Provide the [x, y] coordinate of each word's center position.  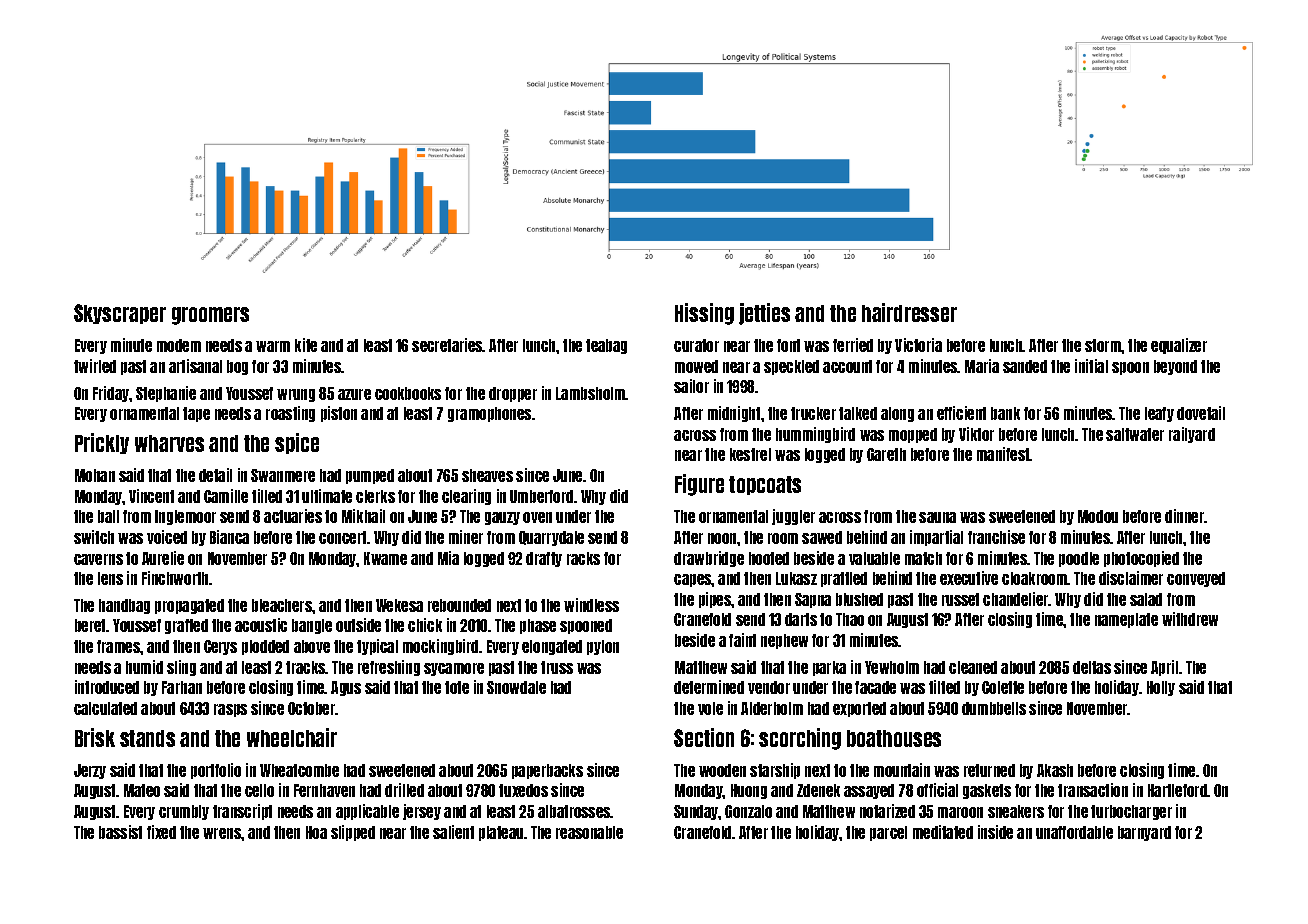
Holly [1161, 688]
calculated [105, 708]
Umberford [541, 496]
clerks [375, 496]
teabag [606, 346]
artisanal [195, 366]
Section [704, 737]
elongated [552, 647]
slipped [353, 833]
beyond [1175, 367]
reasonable [589, 832]
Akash [1055, 770]
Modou [1098, 516]
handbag [124, 606]
